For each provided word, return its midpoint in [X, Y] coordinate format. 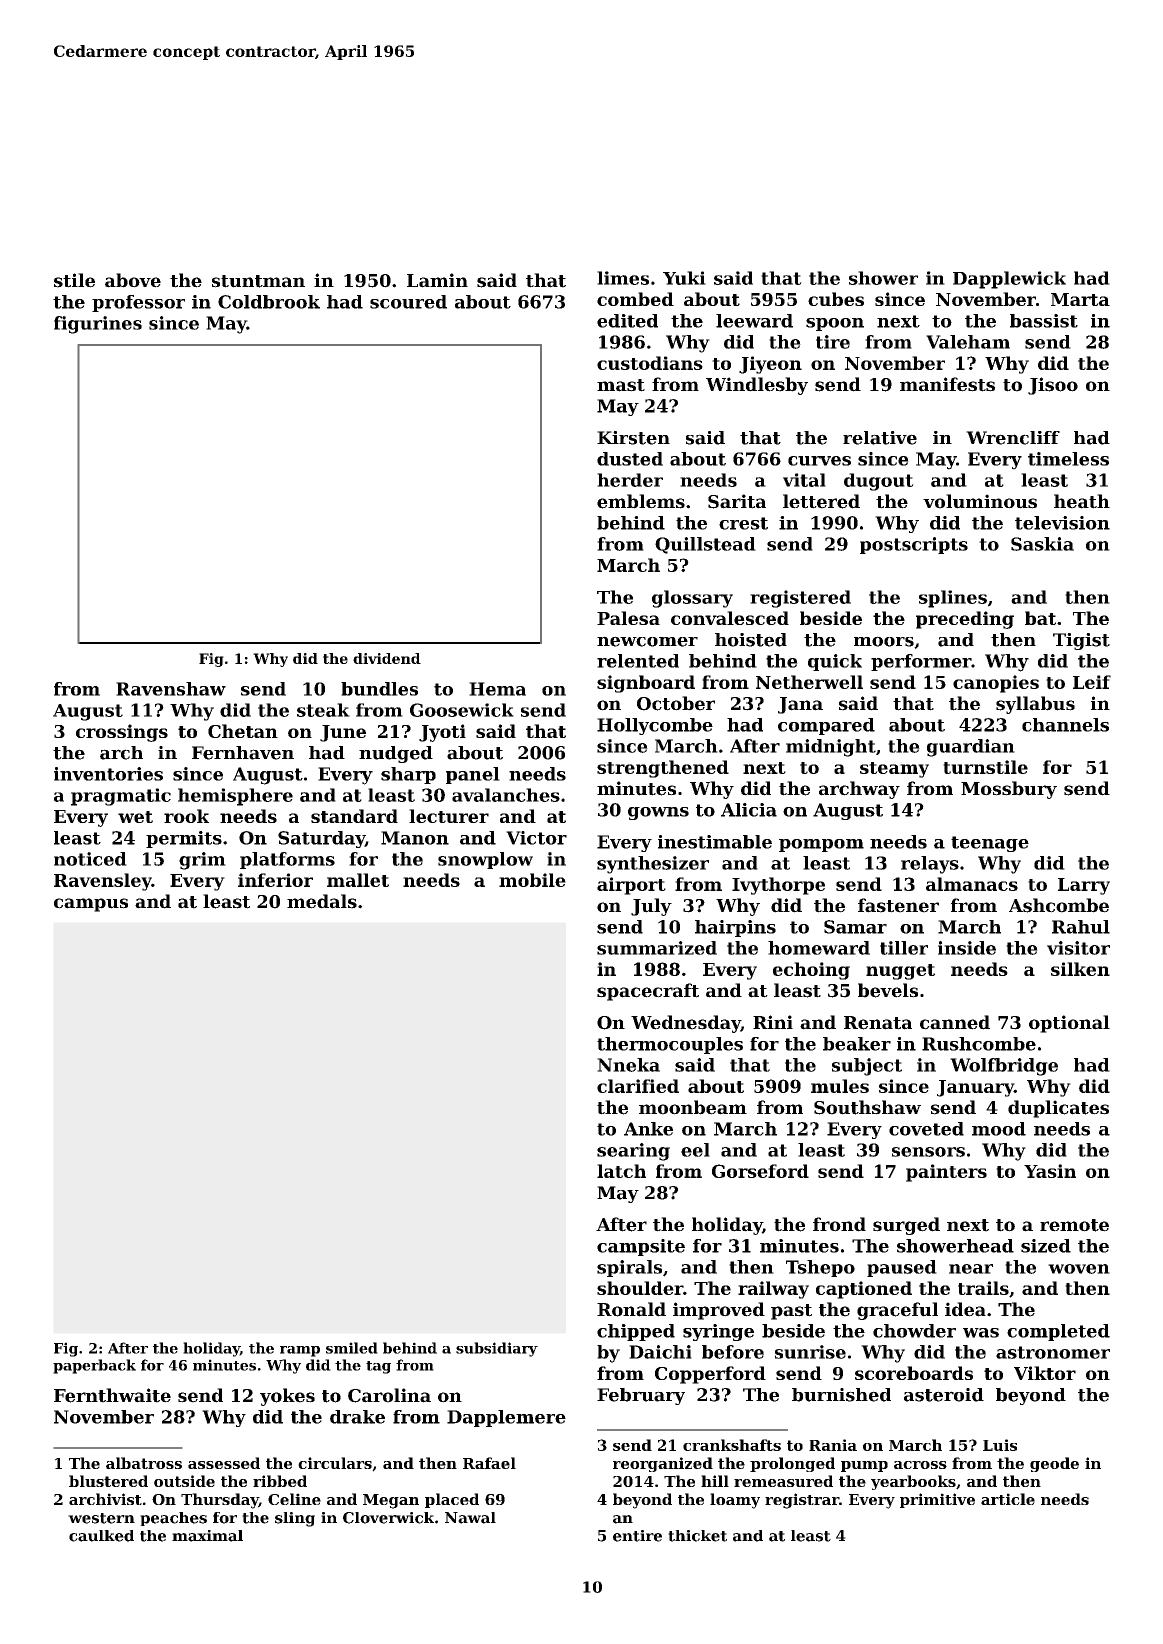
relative [880, 438]
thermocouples [670, 1045]
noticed [90, 859]
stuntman [258, 281]
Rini [773, 1022]
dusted [630, 459]
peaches [173, 1519]
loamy [735, 1501]
